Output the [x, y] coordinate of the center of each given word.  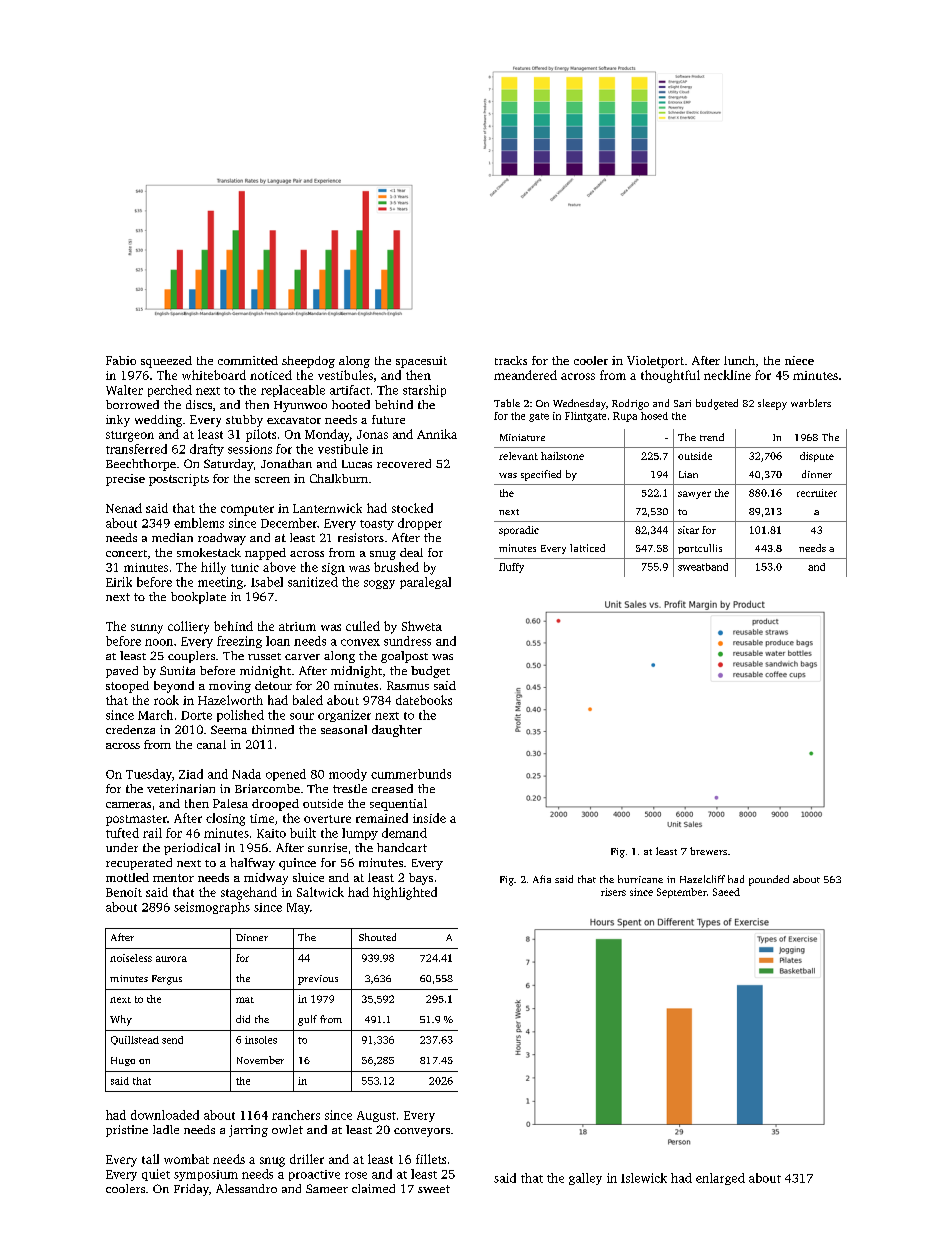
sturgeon [130, 436]
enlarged [720, 1179]
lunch [739, 360]
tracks [511, 360]
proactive [314, 1175]
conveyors [422, 1132]
